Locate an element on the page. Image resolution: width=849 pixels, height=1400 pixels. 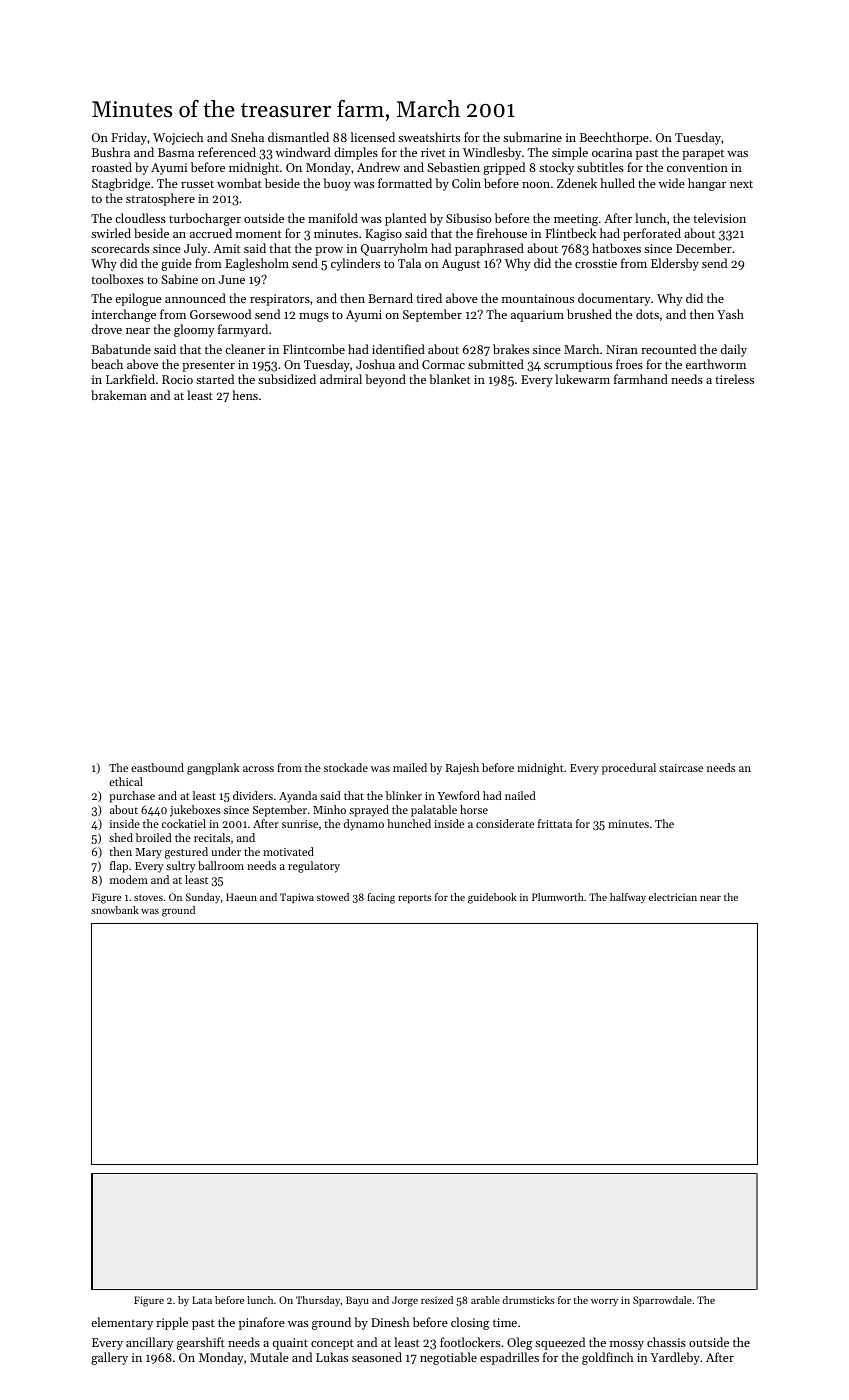
considerate is located at coordinates (505, 823).
